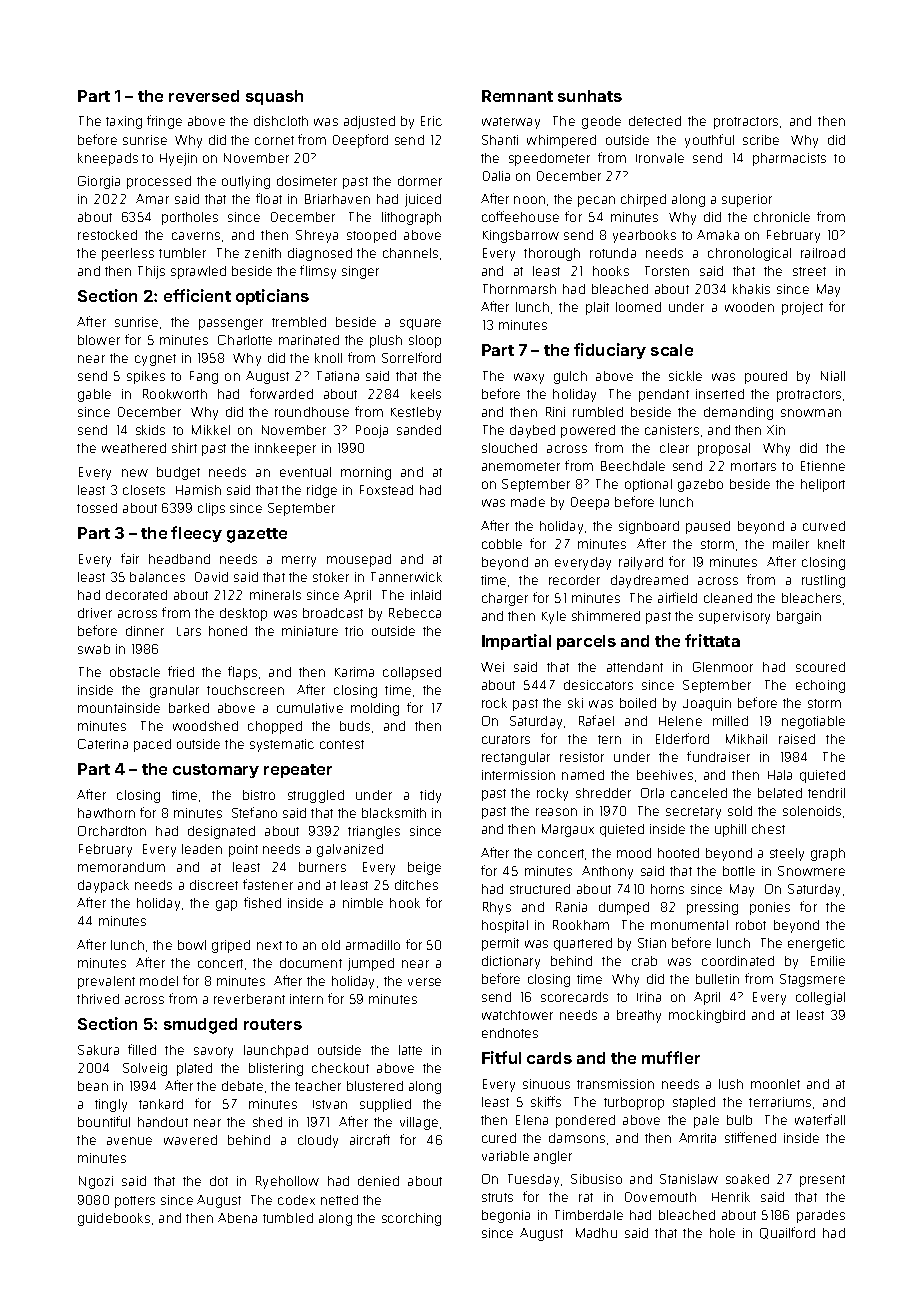 This screenshot has width=924, height=1308. I want to click on tidy, so click(430, 796).
